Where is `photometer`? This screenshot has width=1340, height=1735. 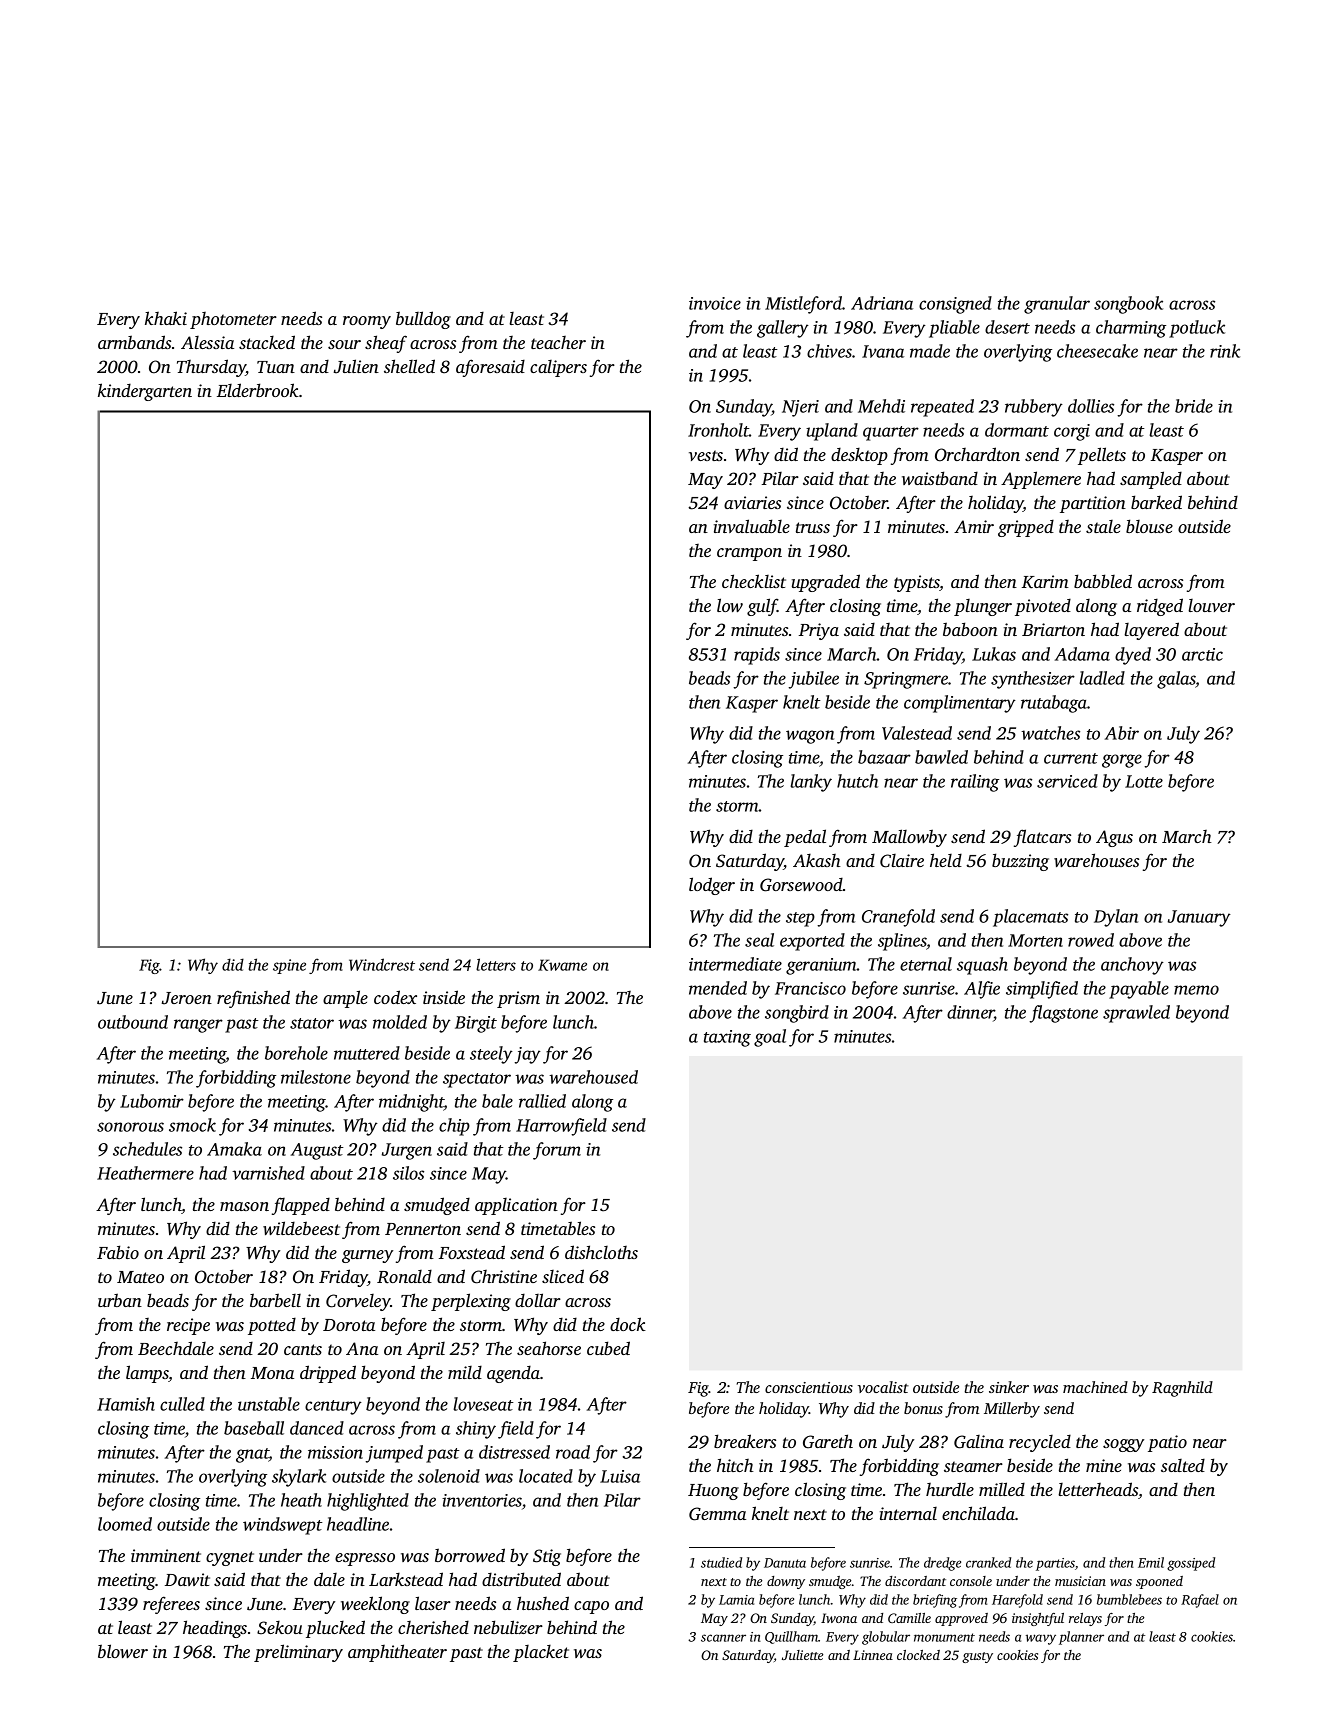 photometer is located at coordinates (233, 320).
